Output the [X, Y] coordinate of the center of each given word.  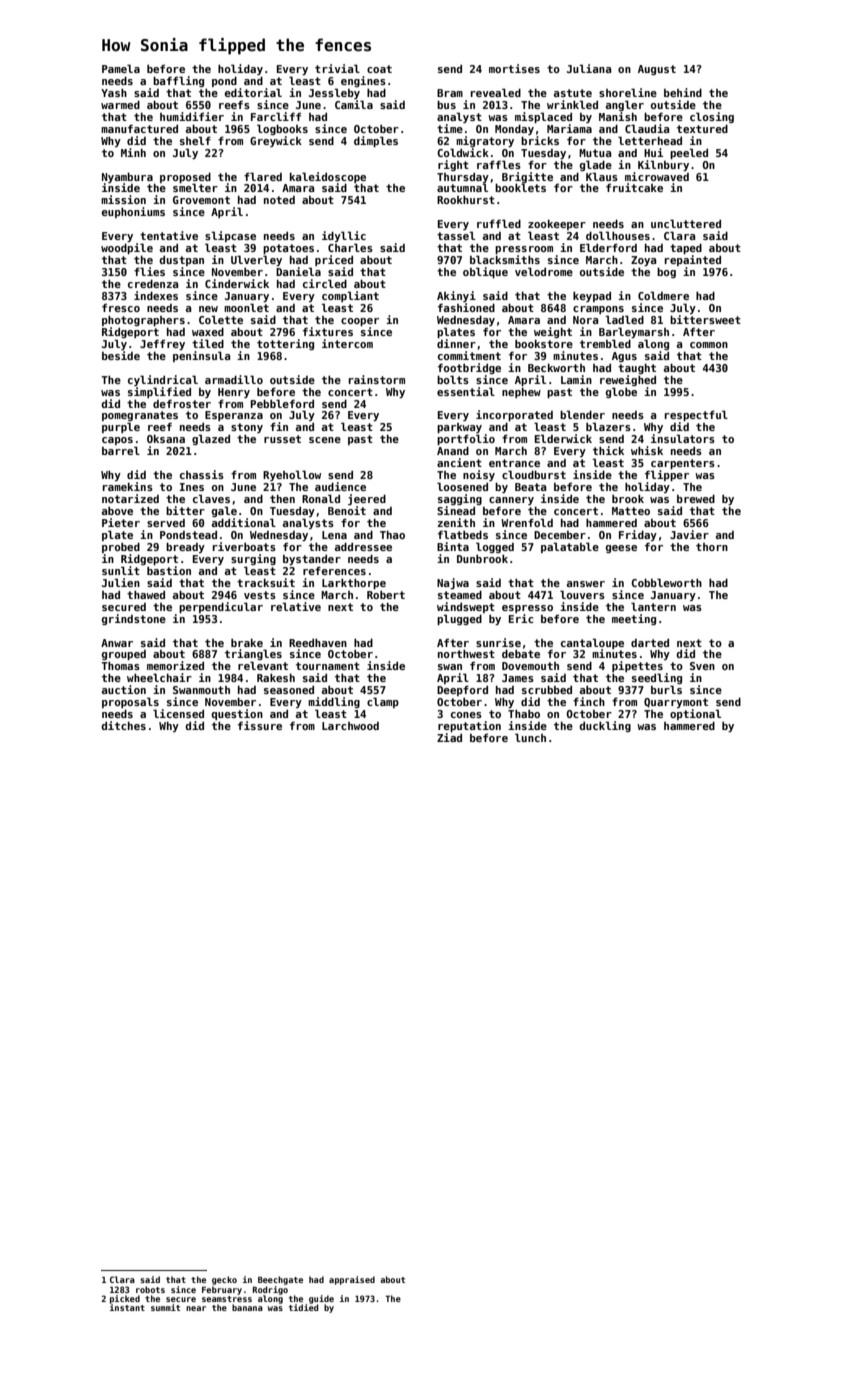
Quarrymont [676, 703]
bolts [453, 379]
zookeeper [557, 225]
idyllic [344, 236]
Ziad [449, 737]
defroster [182, 403]
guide [321, 1299]
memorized [175, 665]
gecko [224, 1280]
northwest [466, 654]
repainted [693, 260]
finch [589, 701]
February [222, 1290]
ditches [123, 725]
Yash [114, 93]
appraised [352, 1280]
